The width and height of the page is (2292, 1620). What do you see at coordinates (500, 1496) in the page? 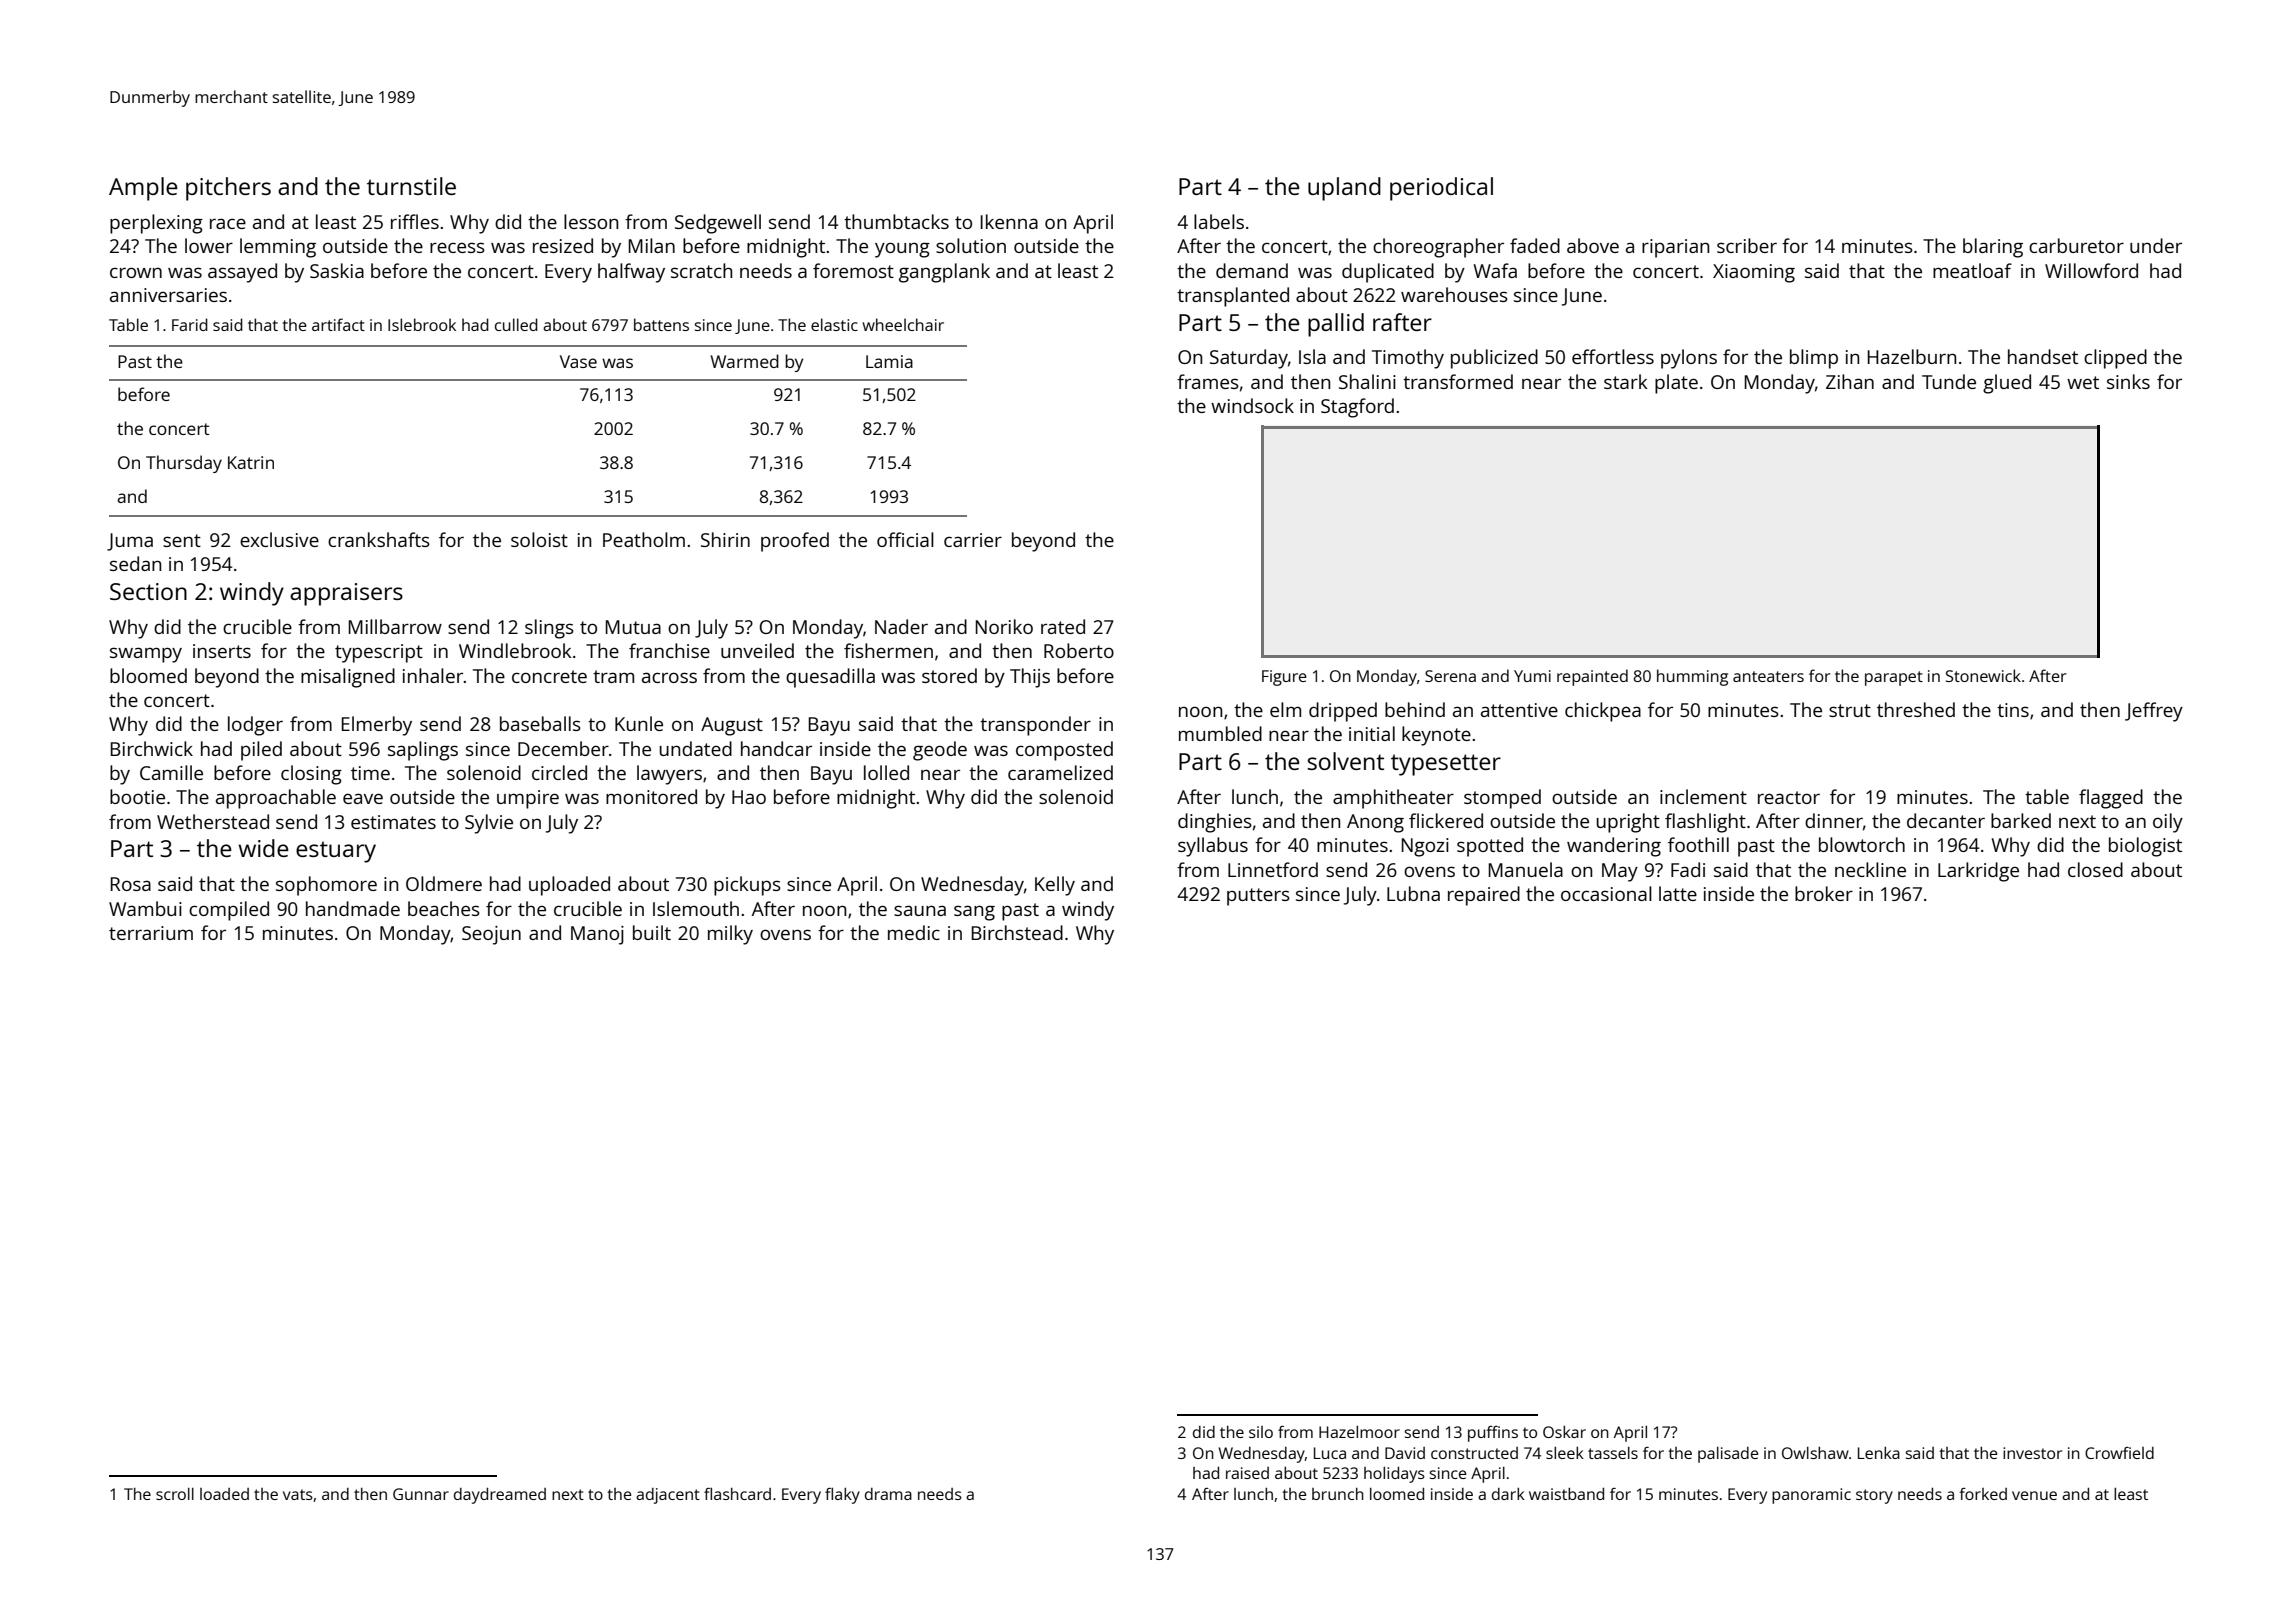
I see `daydreamed` at bounding box center [500, 1496].
